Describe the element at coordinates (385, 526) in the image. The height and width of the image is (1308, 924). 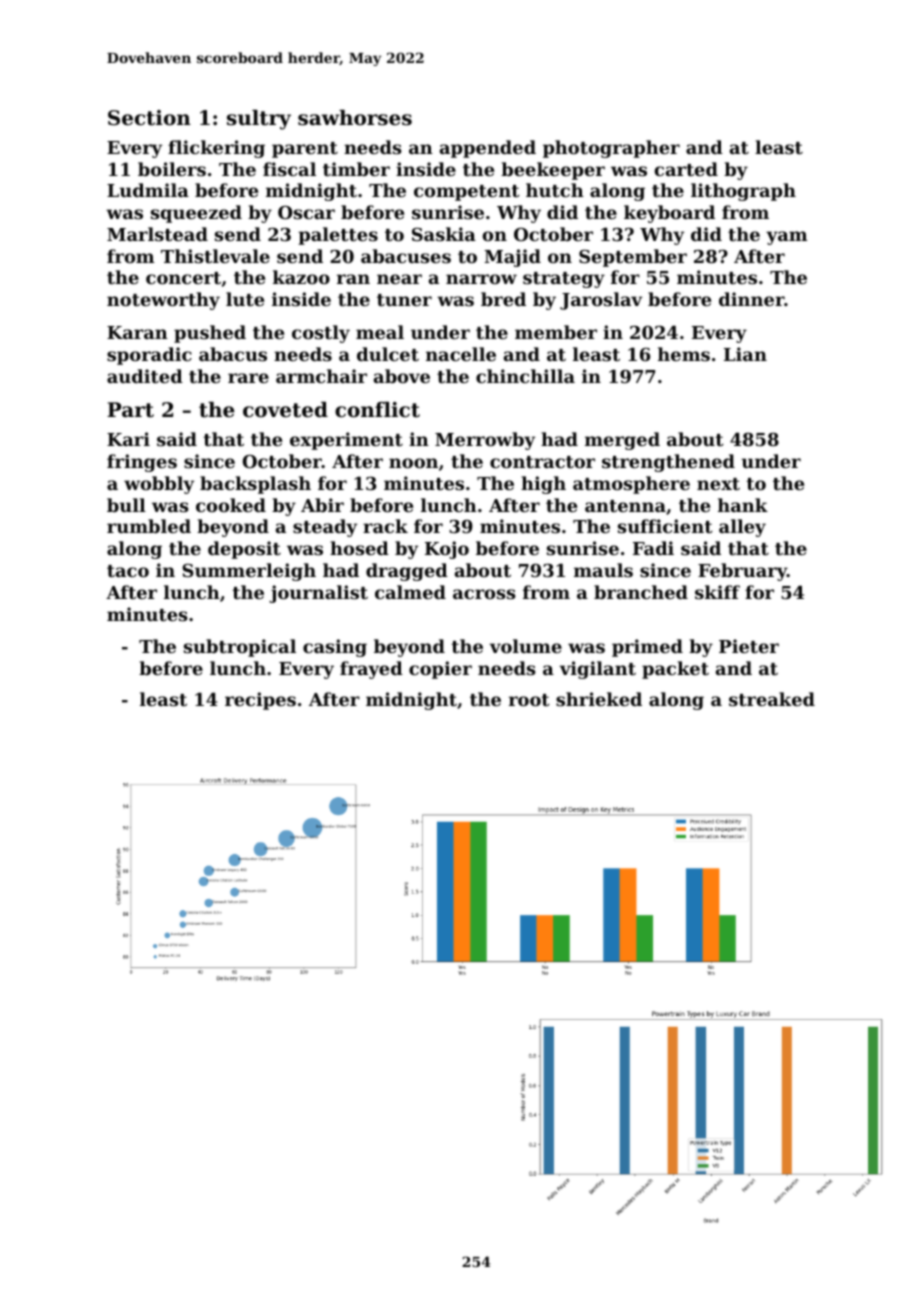
I see `rack` at that location.
